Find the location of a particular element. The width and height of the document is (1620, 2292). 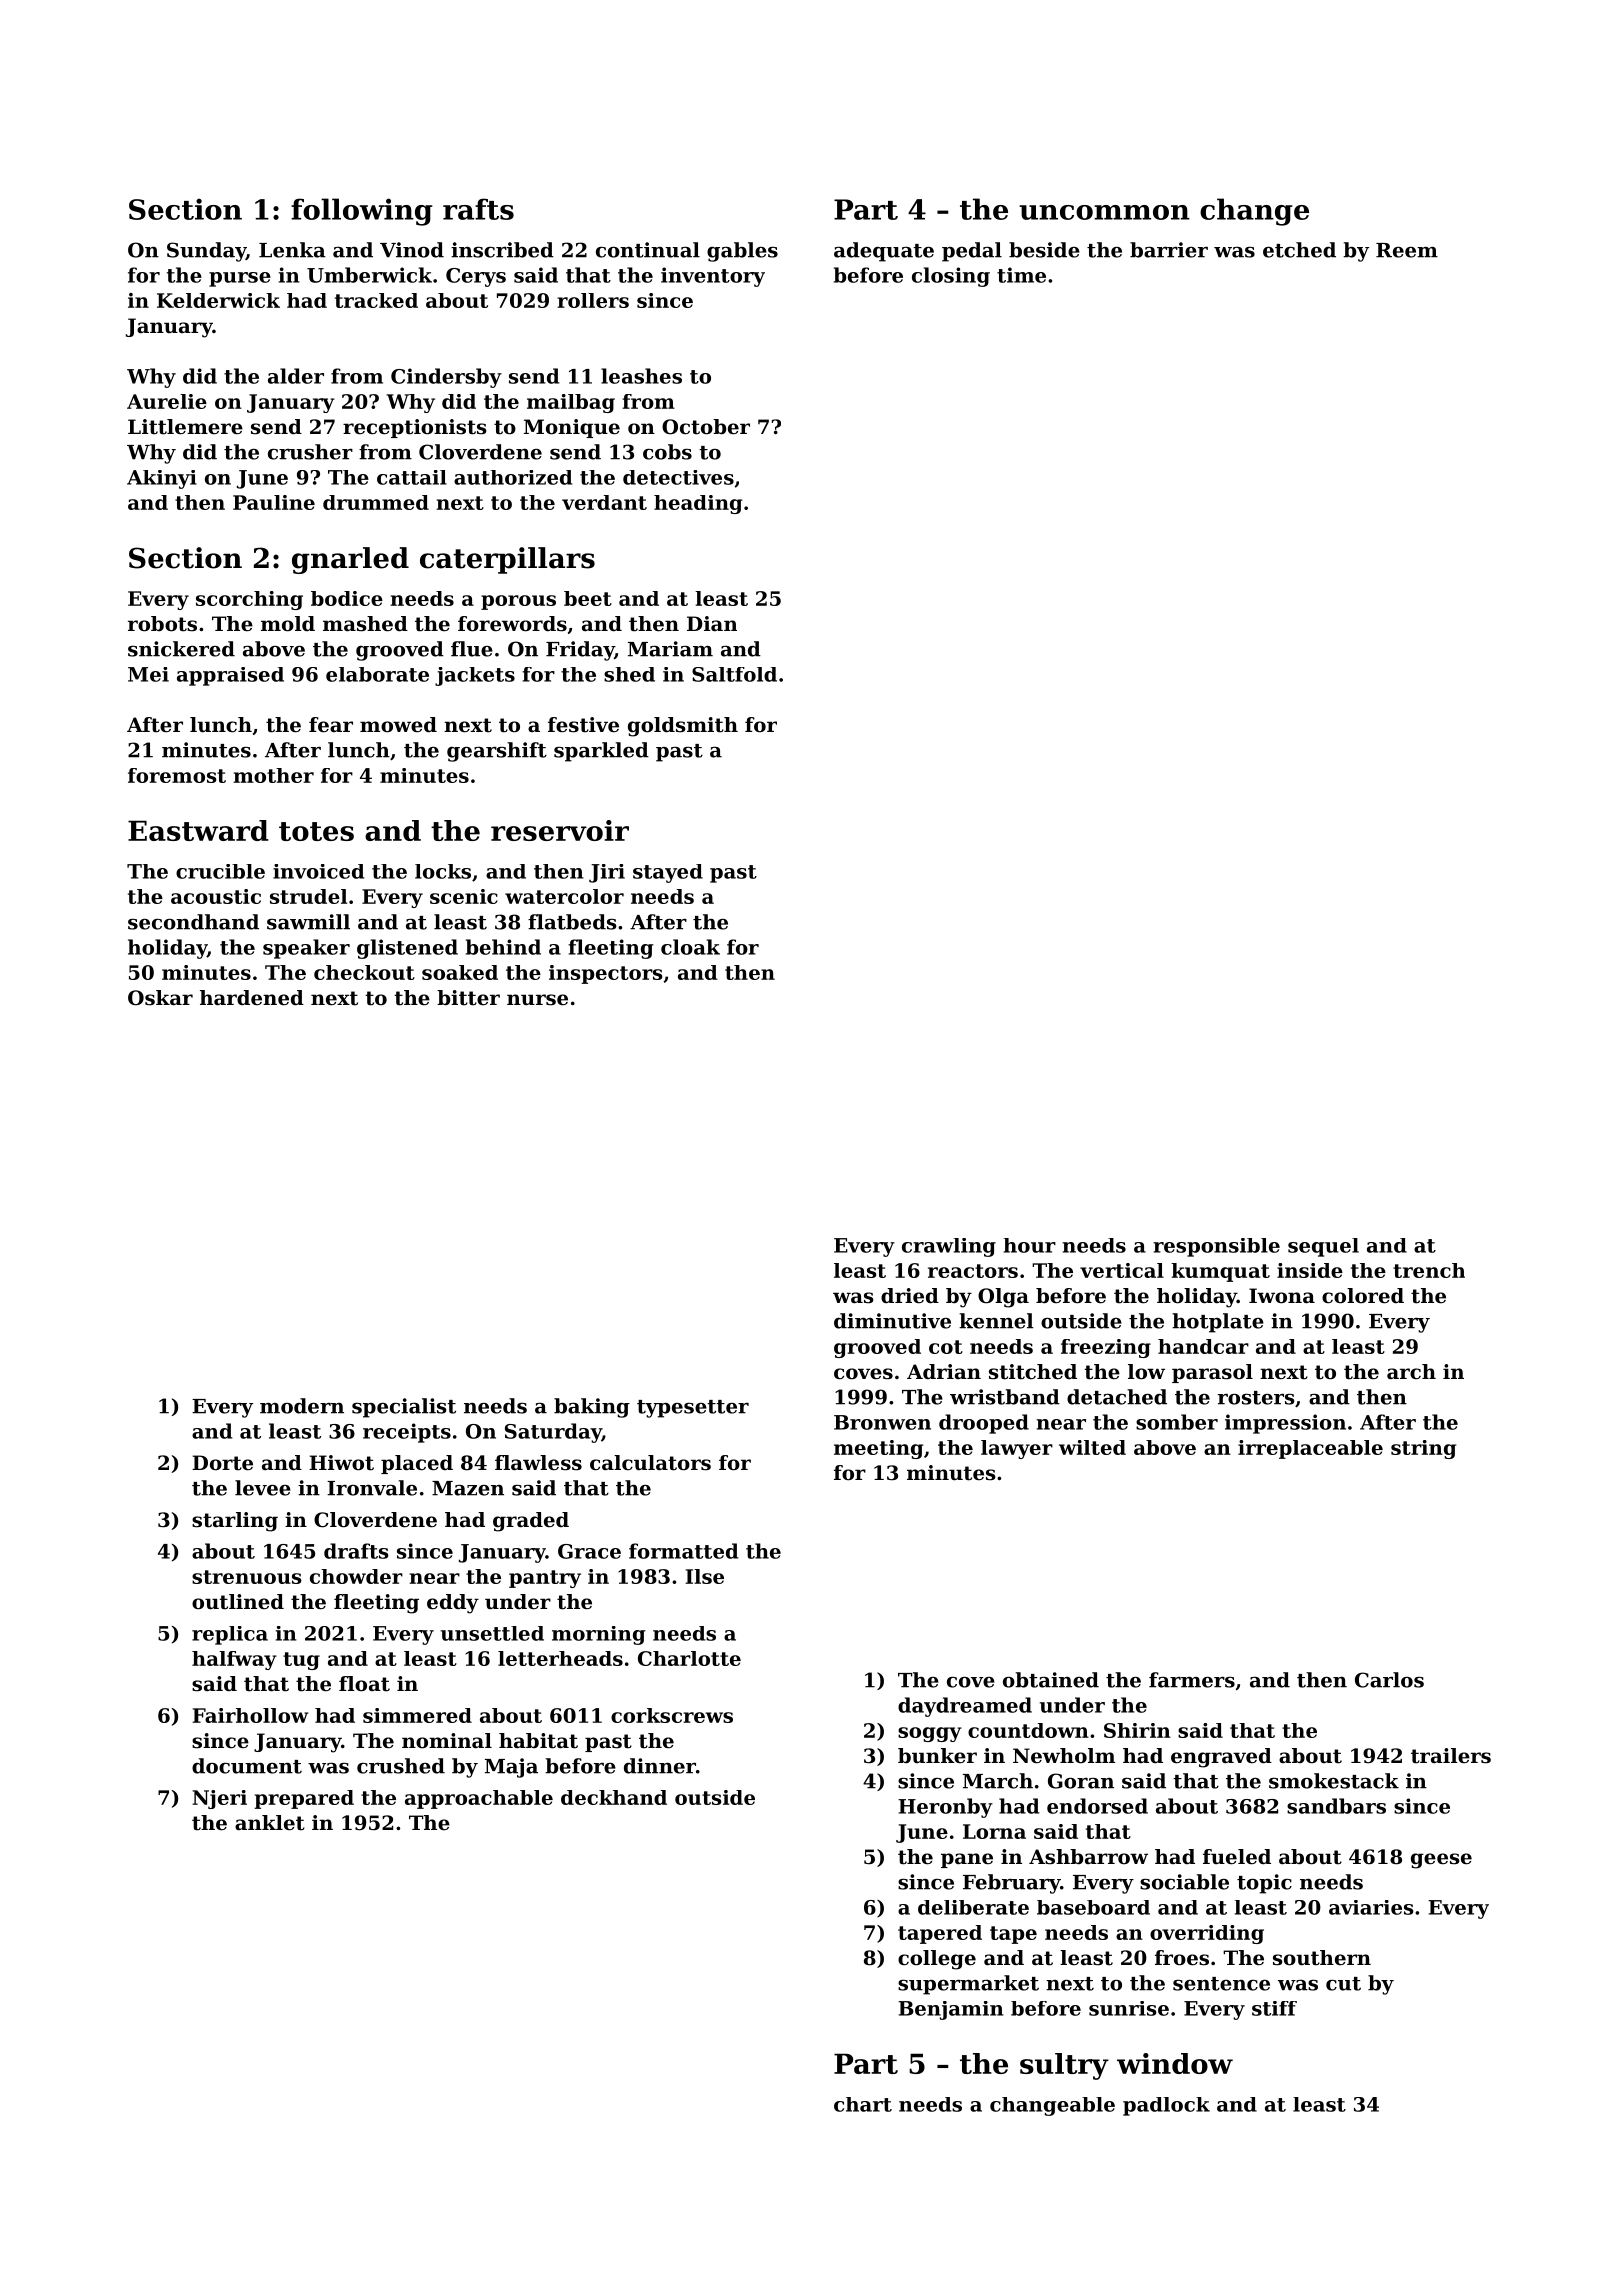

chart is located at coordinates (863, 2104).
